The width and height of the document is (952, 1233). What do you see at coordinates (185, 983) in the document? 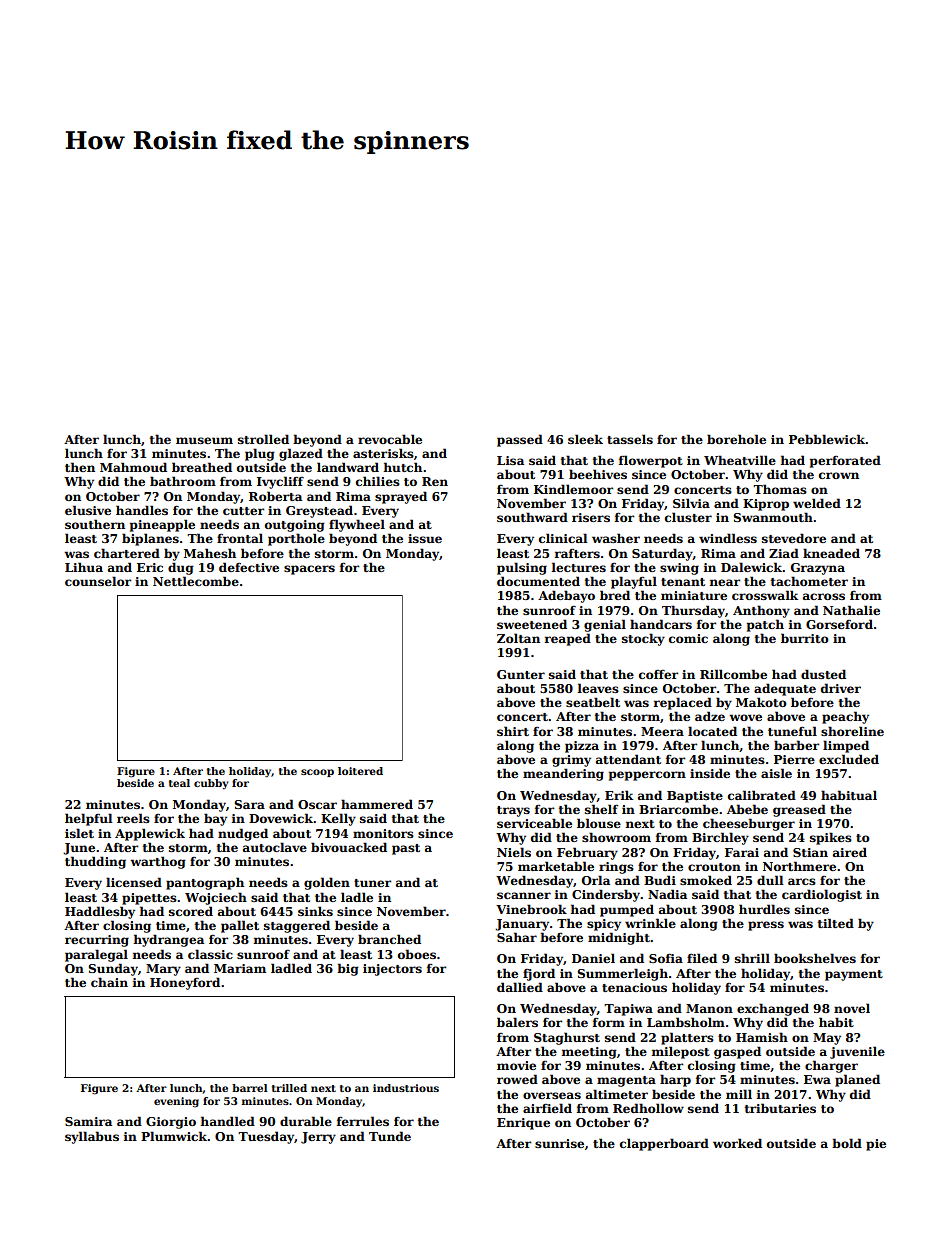
I see `Honeyford` at bounding box center [185, 983].
